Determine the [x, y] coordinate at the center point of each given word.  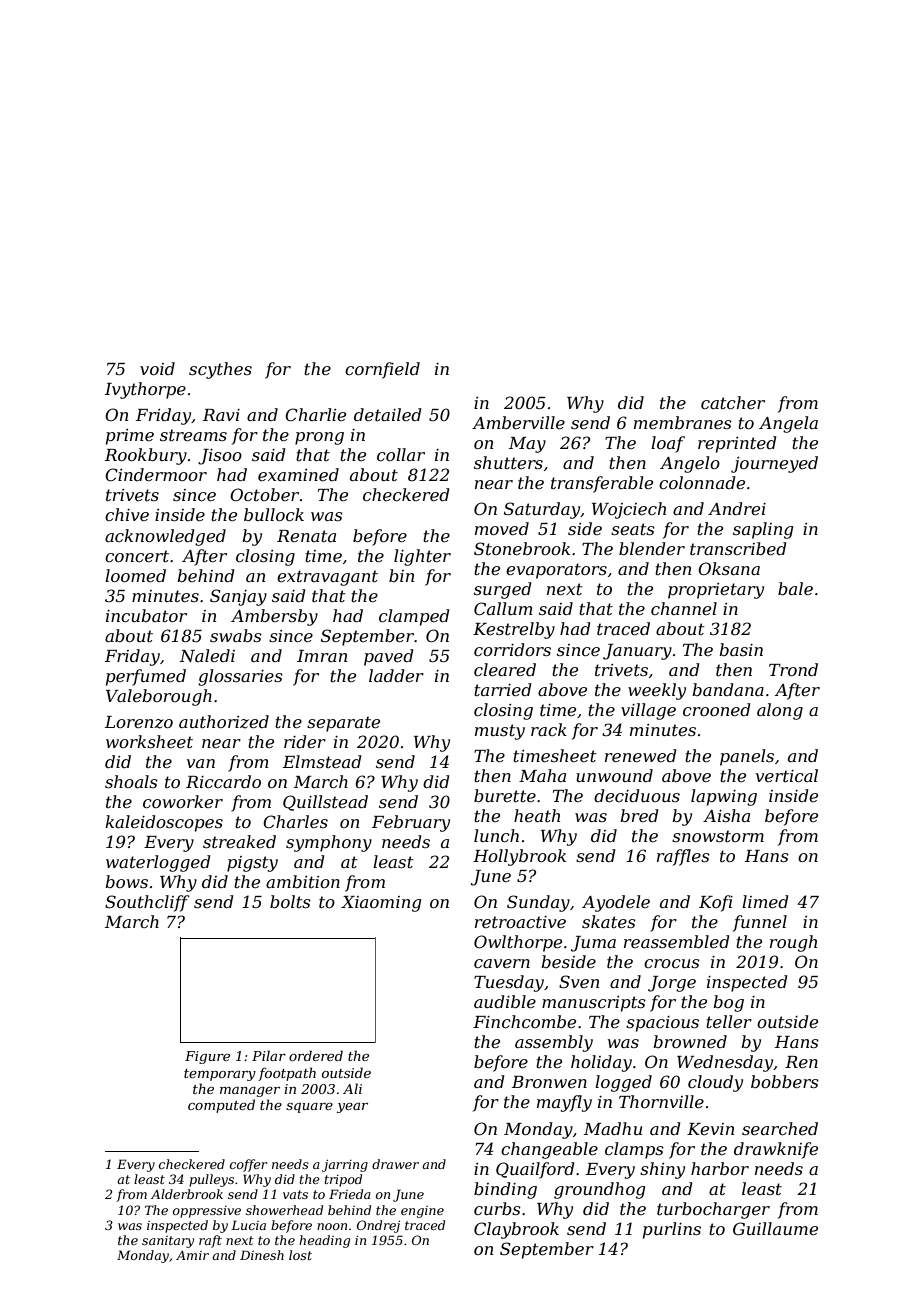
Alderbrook [187, 1194]
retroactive [520, 922]
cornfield [382, 370]
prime [130, 437]
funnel [760, 923]
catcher [733, 402]
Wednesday [725, 1063]
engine [422, 1212]
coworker [183, 801]
